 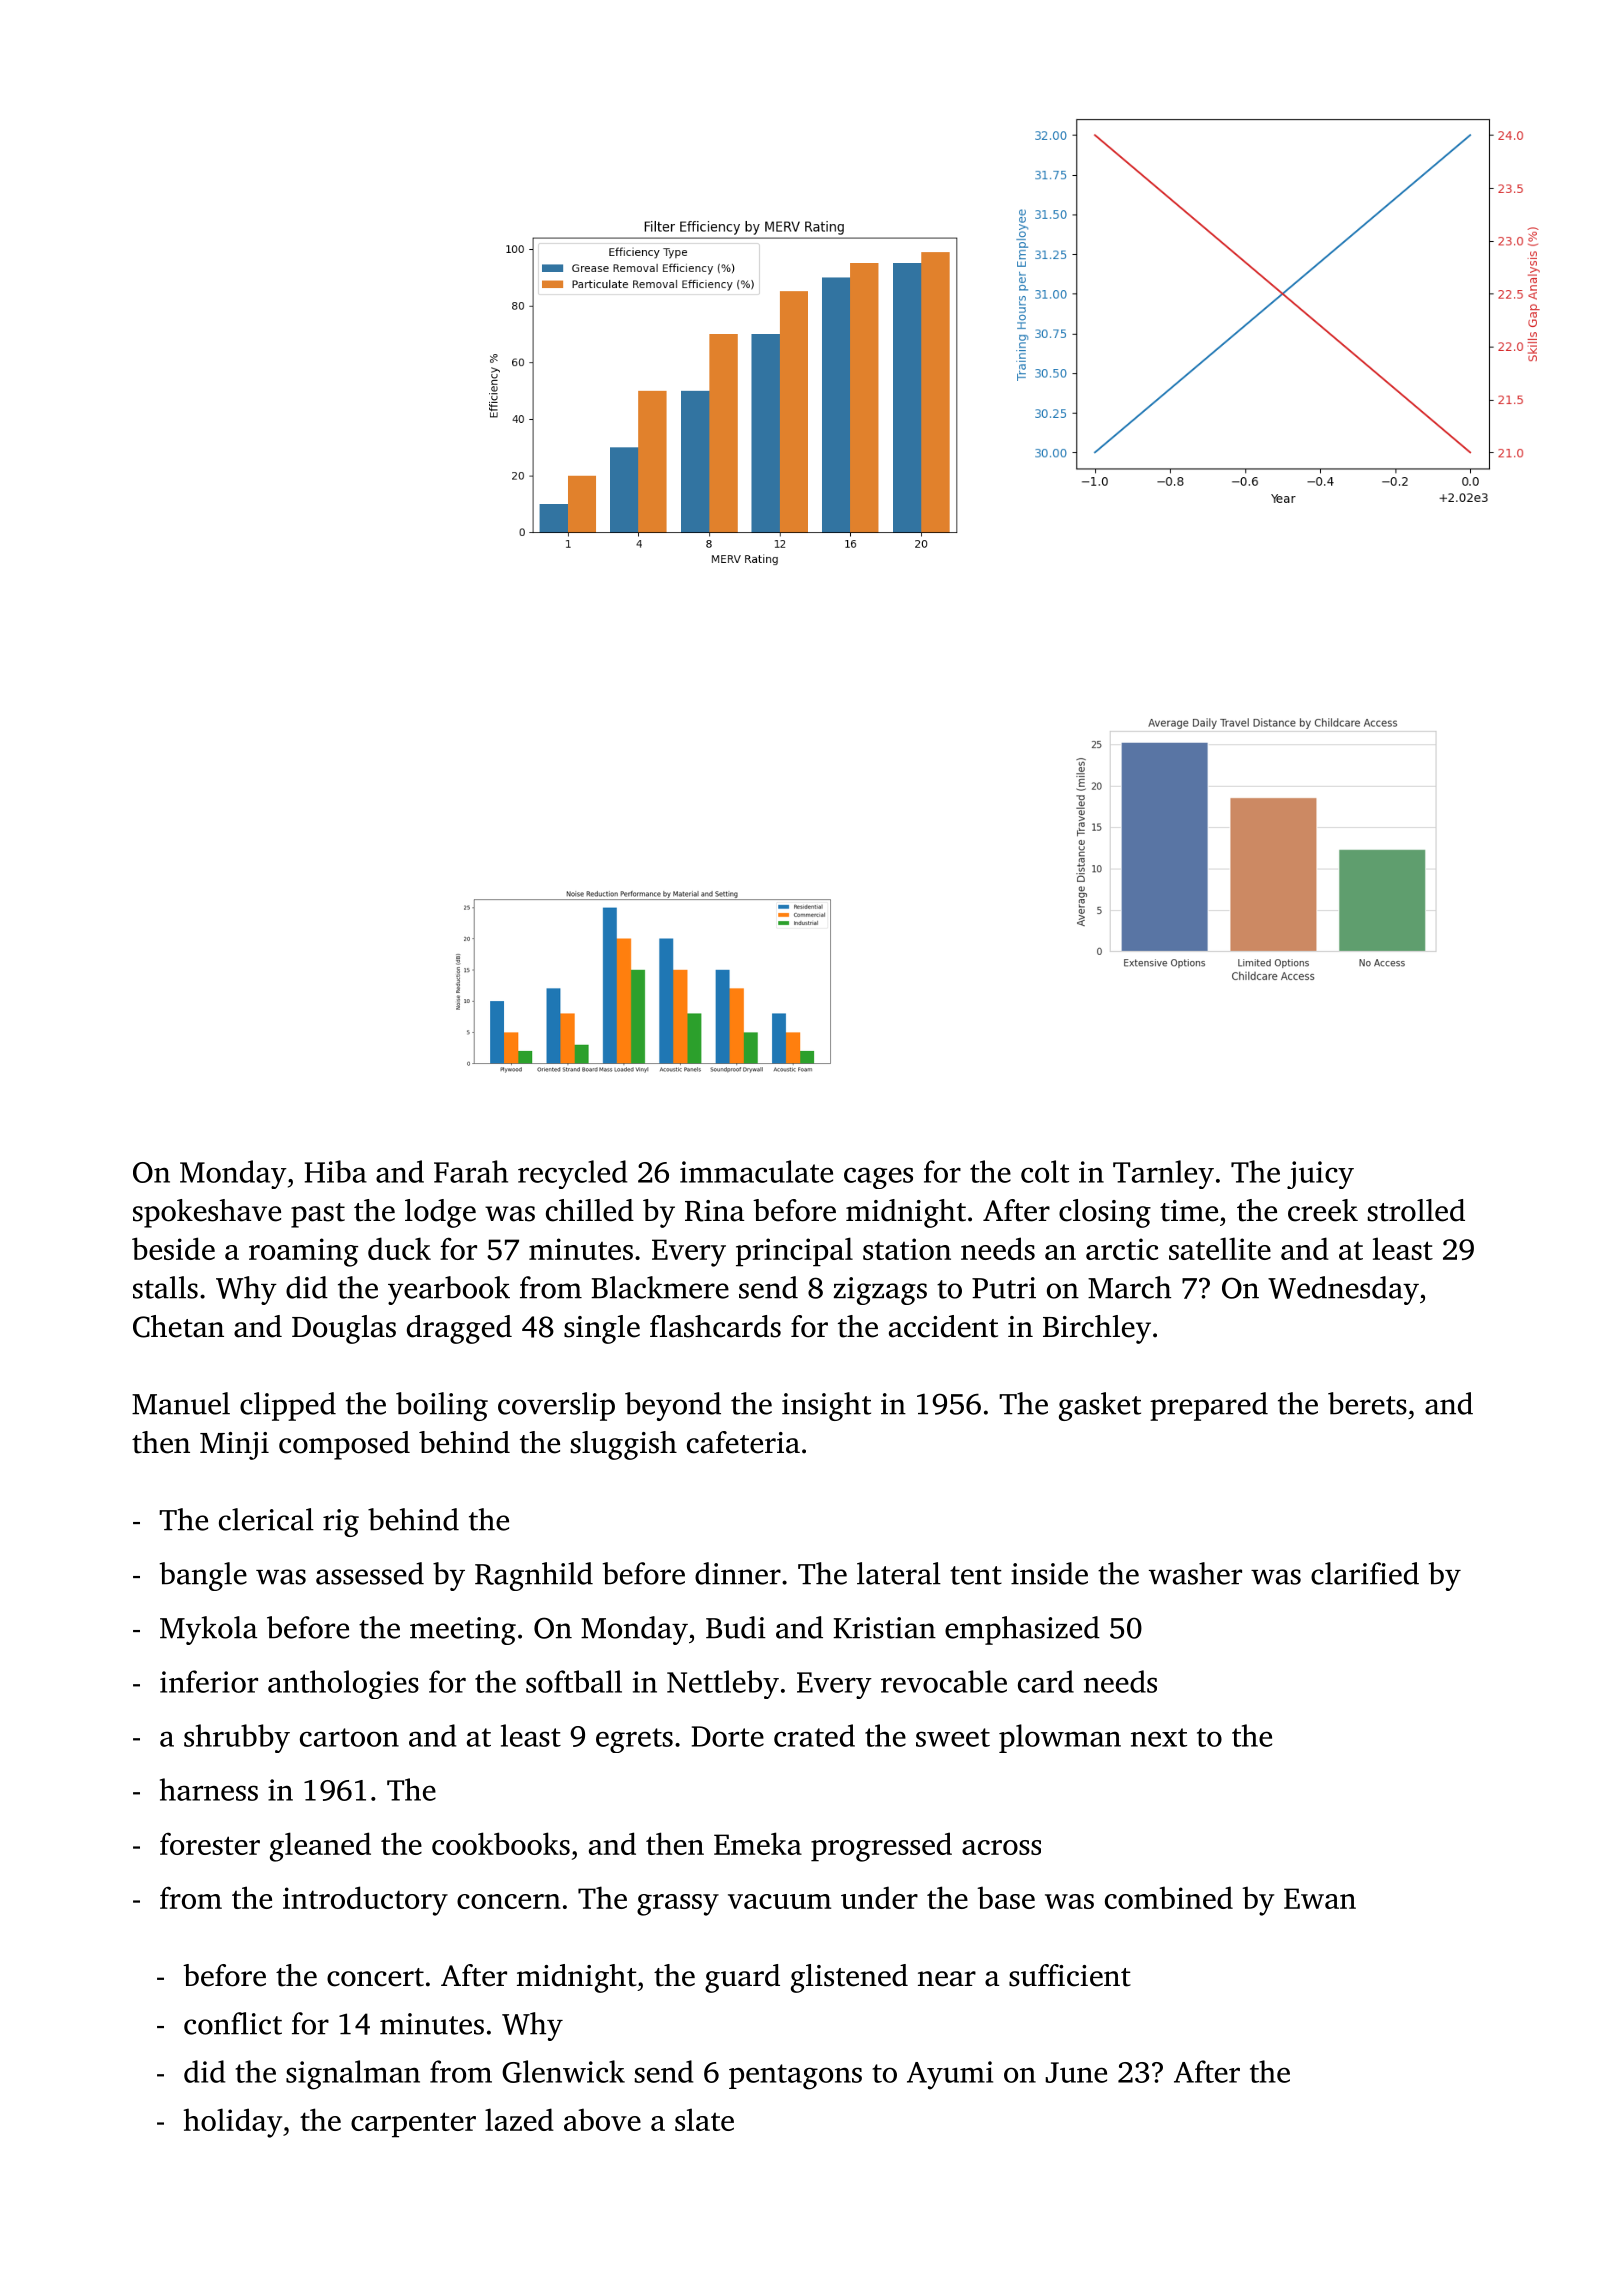 I want to click on cages, so click(x=878, y=1178).
